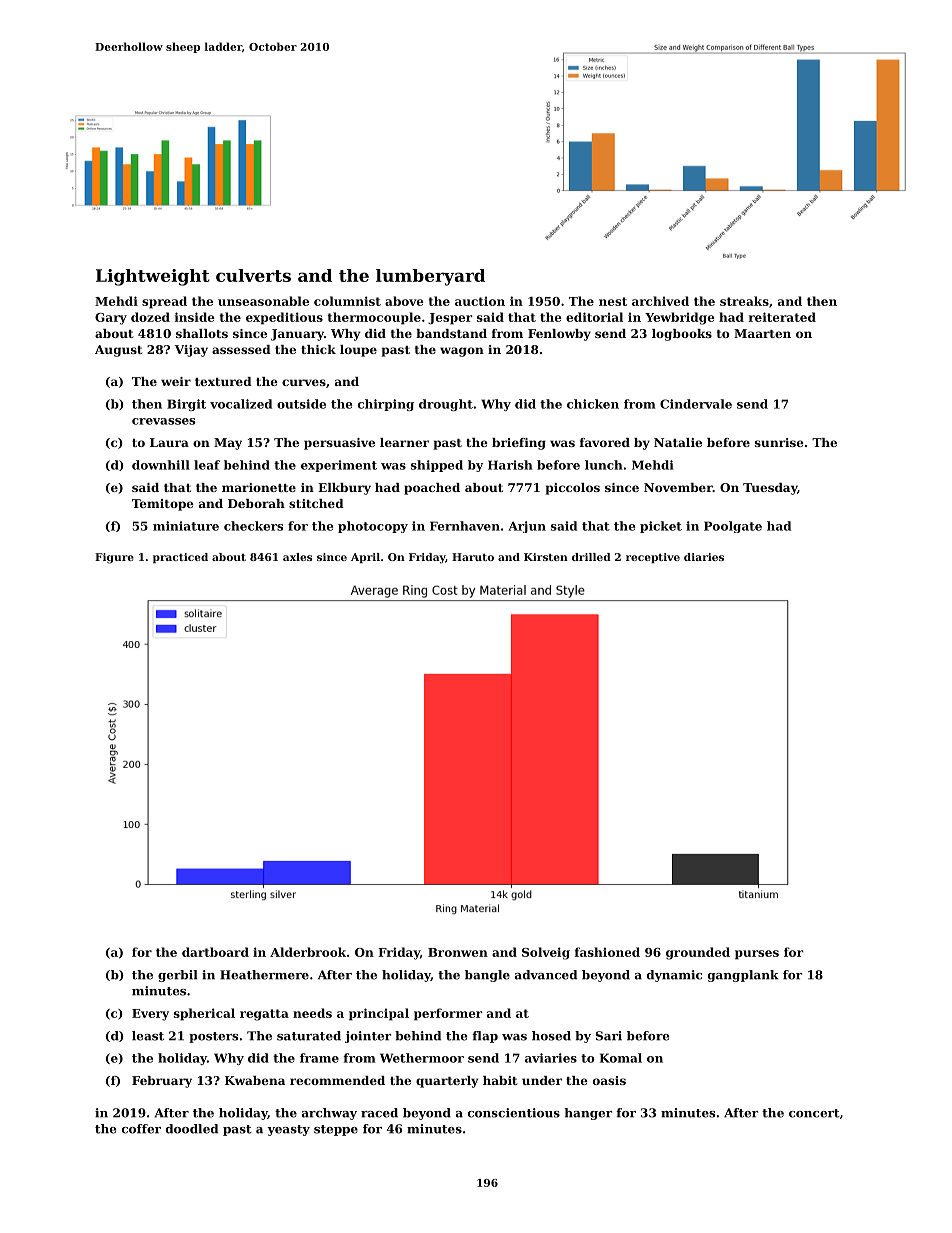 The height and width of the screenshot is (1233, 952). I want to click on textured, so click(223, 381).
